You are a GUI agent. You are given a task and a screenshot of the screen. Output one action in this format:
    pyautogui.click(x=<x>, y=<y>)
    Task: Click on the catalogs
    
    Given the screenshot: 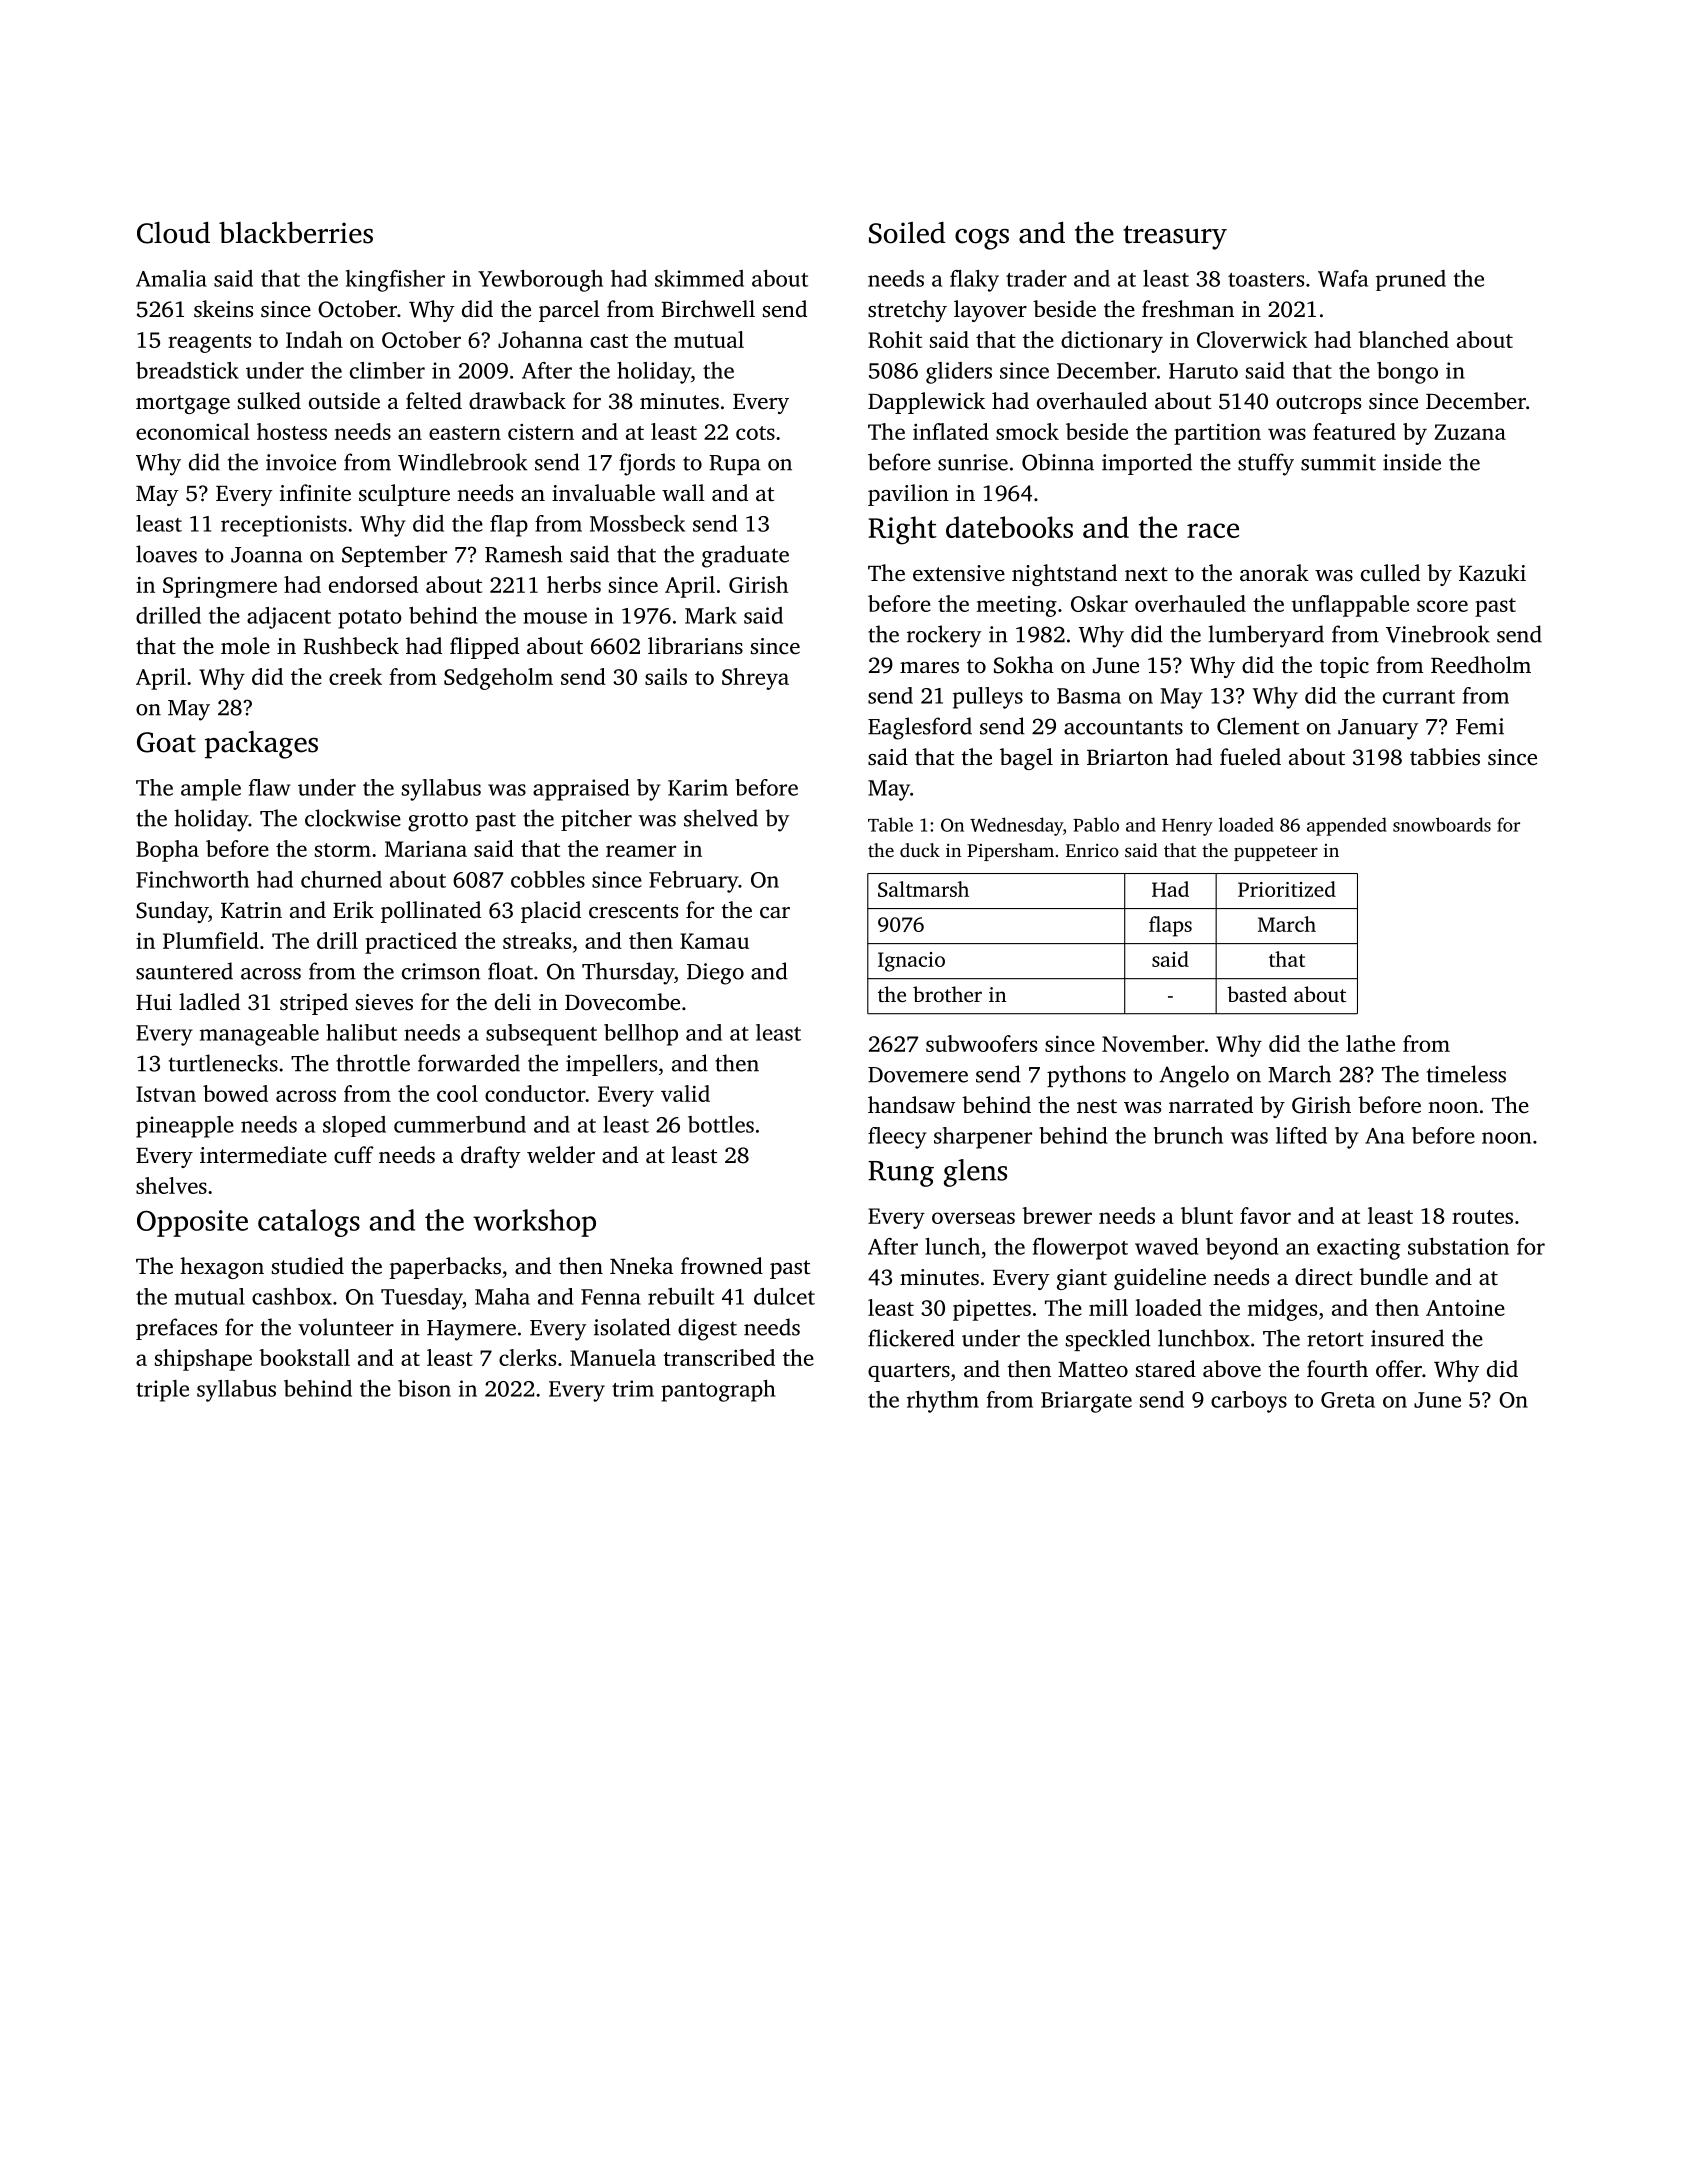 What is the action you would take?
    pyautogui.click(x=309, y=1223)
